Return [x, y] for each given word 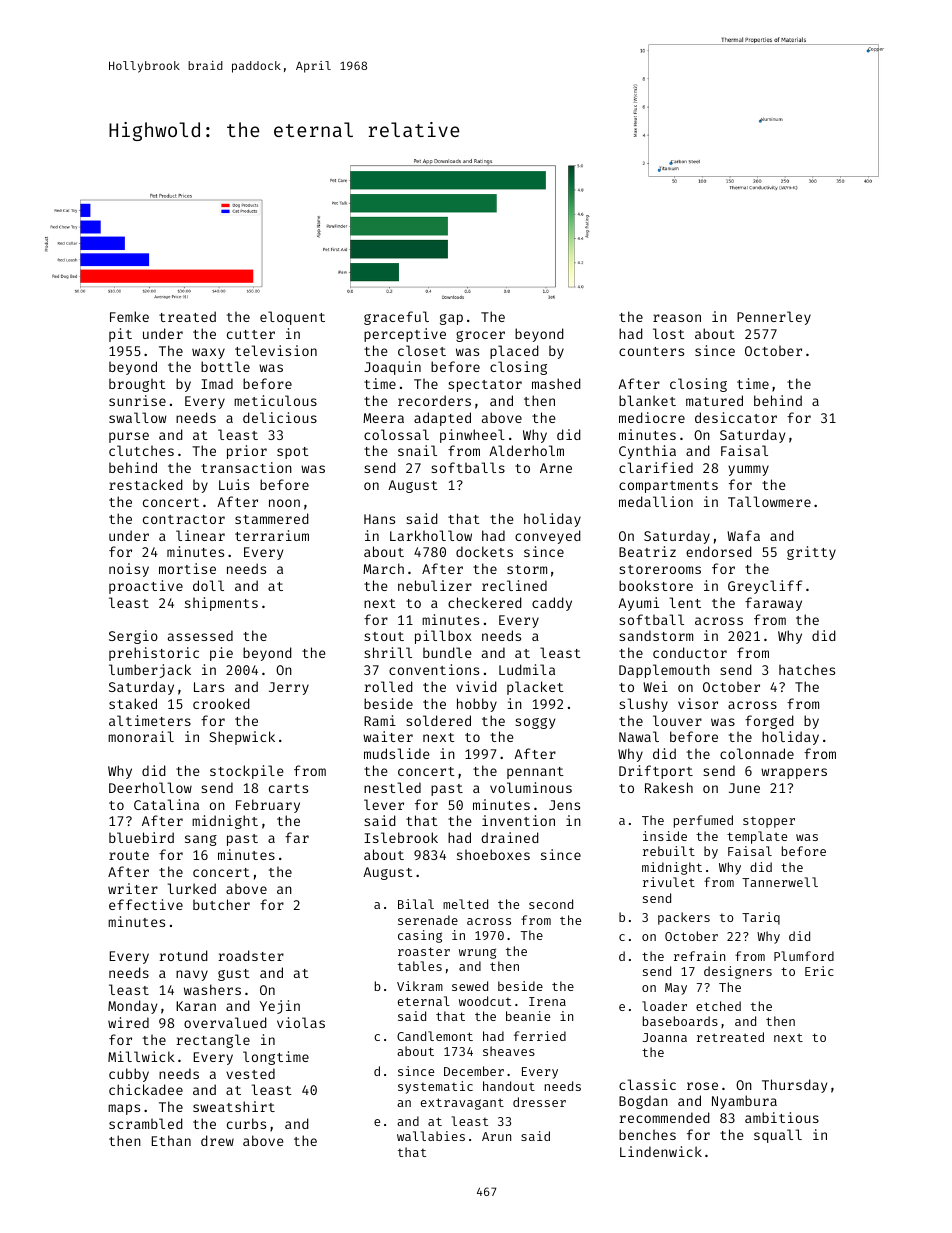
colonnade [757, 753]
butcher [221, 904]
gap [451, 319]
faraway [773, 604]
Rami [380, 720]
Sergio [133, 637]
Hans [379, 519]
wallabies [431, 1136]
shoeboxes [493, 854]
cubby [129, 1075]
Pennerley [774, 318]
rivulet [669, 882]
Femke [129, 316]
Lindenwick [661, 1151]
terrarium [272, 535]
